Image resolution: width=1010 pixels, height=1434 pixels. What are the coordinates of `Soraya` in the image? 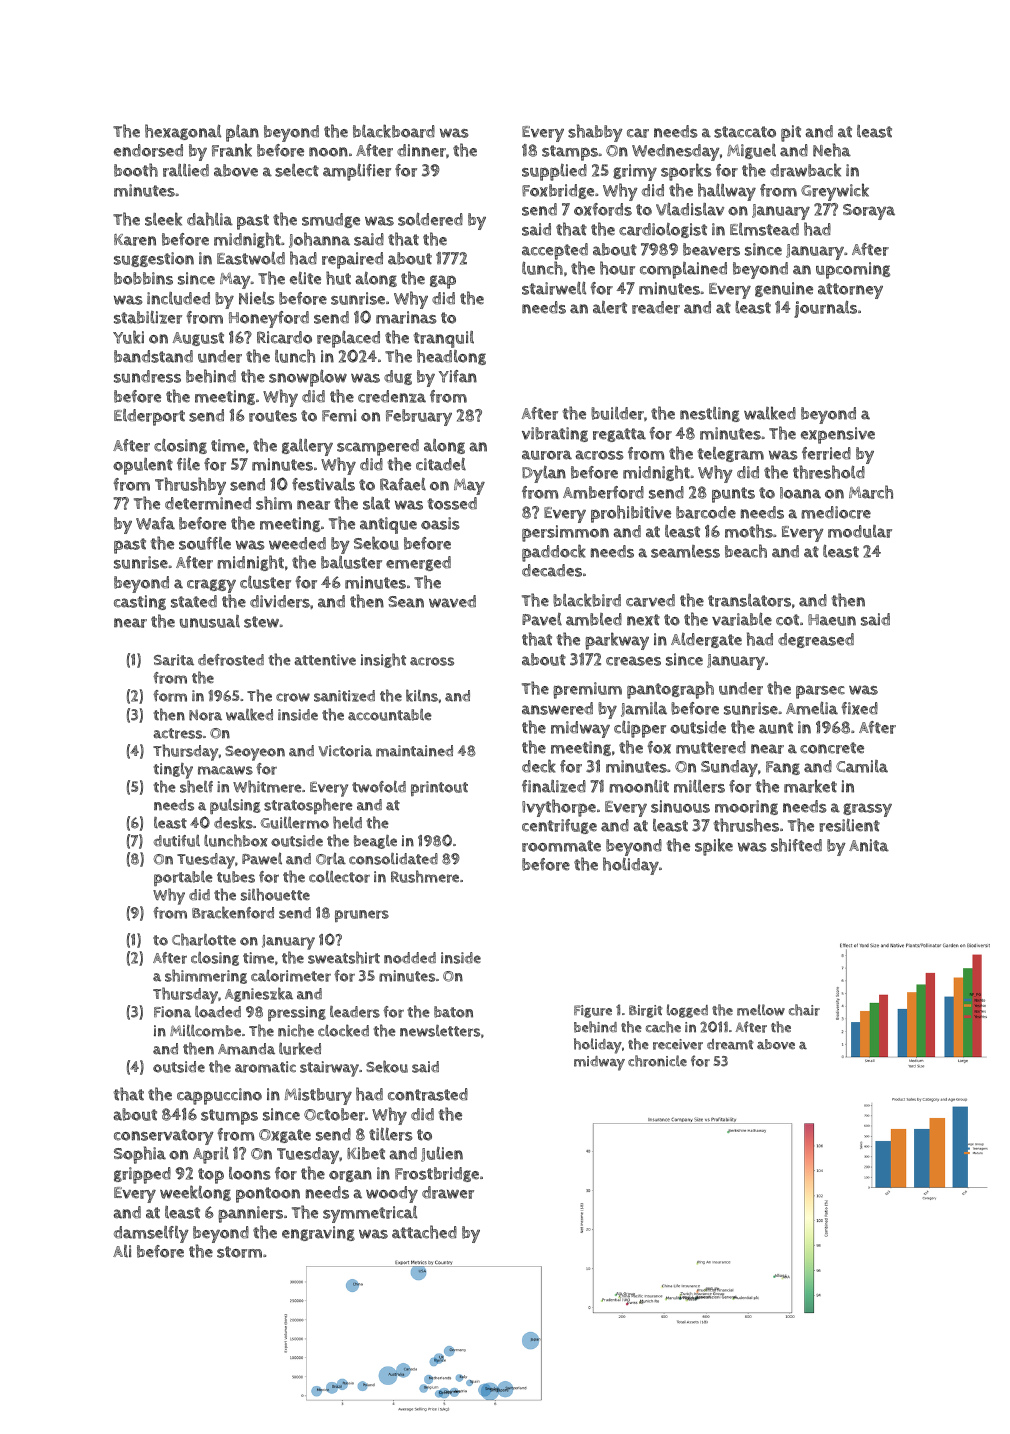 It's located at (869, 212).
